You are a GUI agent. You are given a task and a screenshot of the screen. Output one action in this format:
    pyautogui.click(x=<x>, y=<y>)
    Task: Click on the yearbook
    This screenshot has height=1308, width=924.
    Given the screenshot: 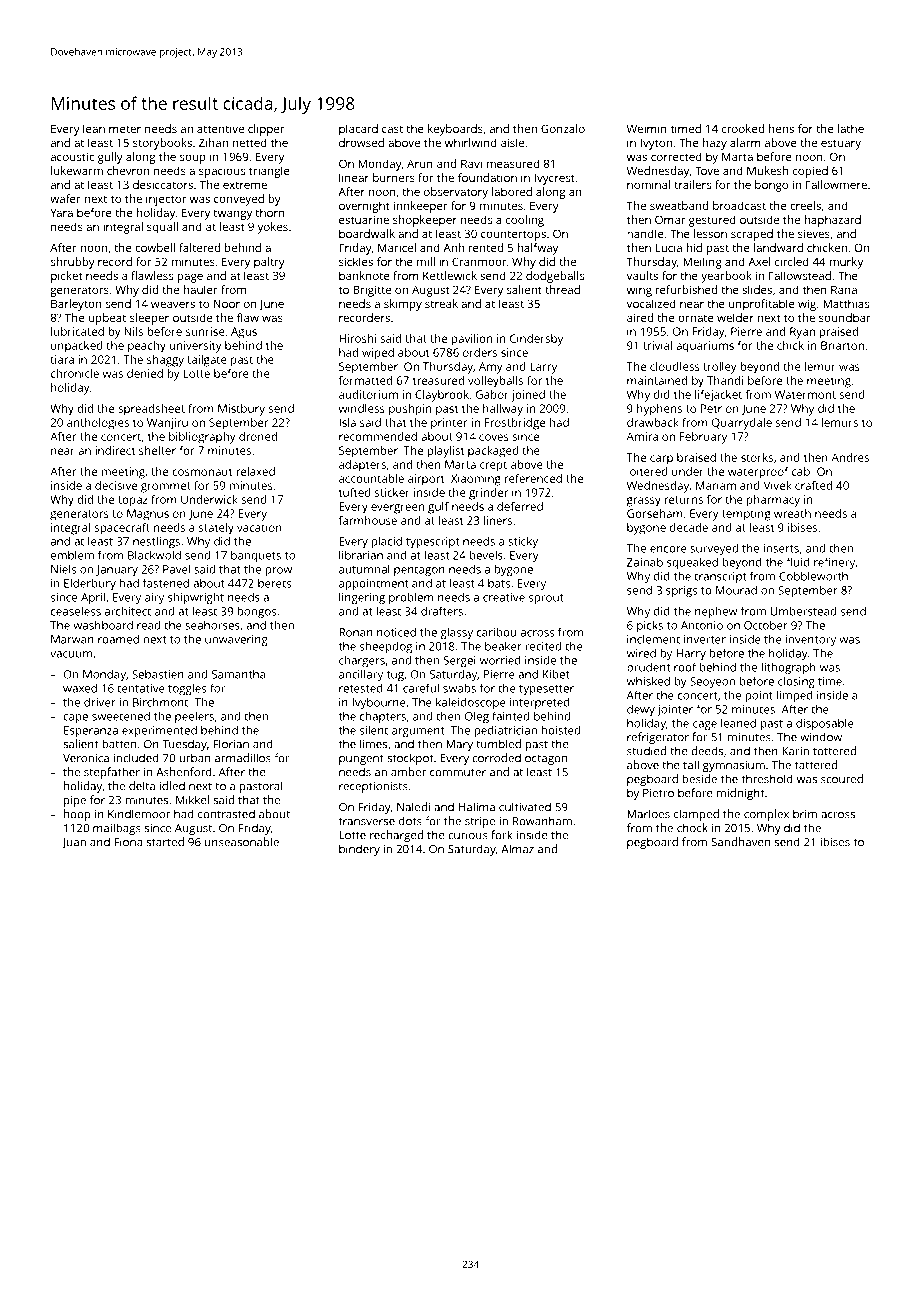 What is the action you would take?
    pyautogui.click(x=726, y=277)
